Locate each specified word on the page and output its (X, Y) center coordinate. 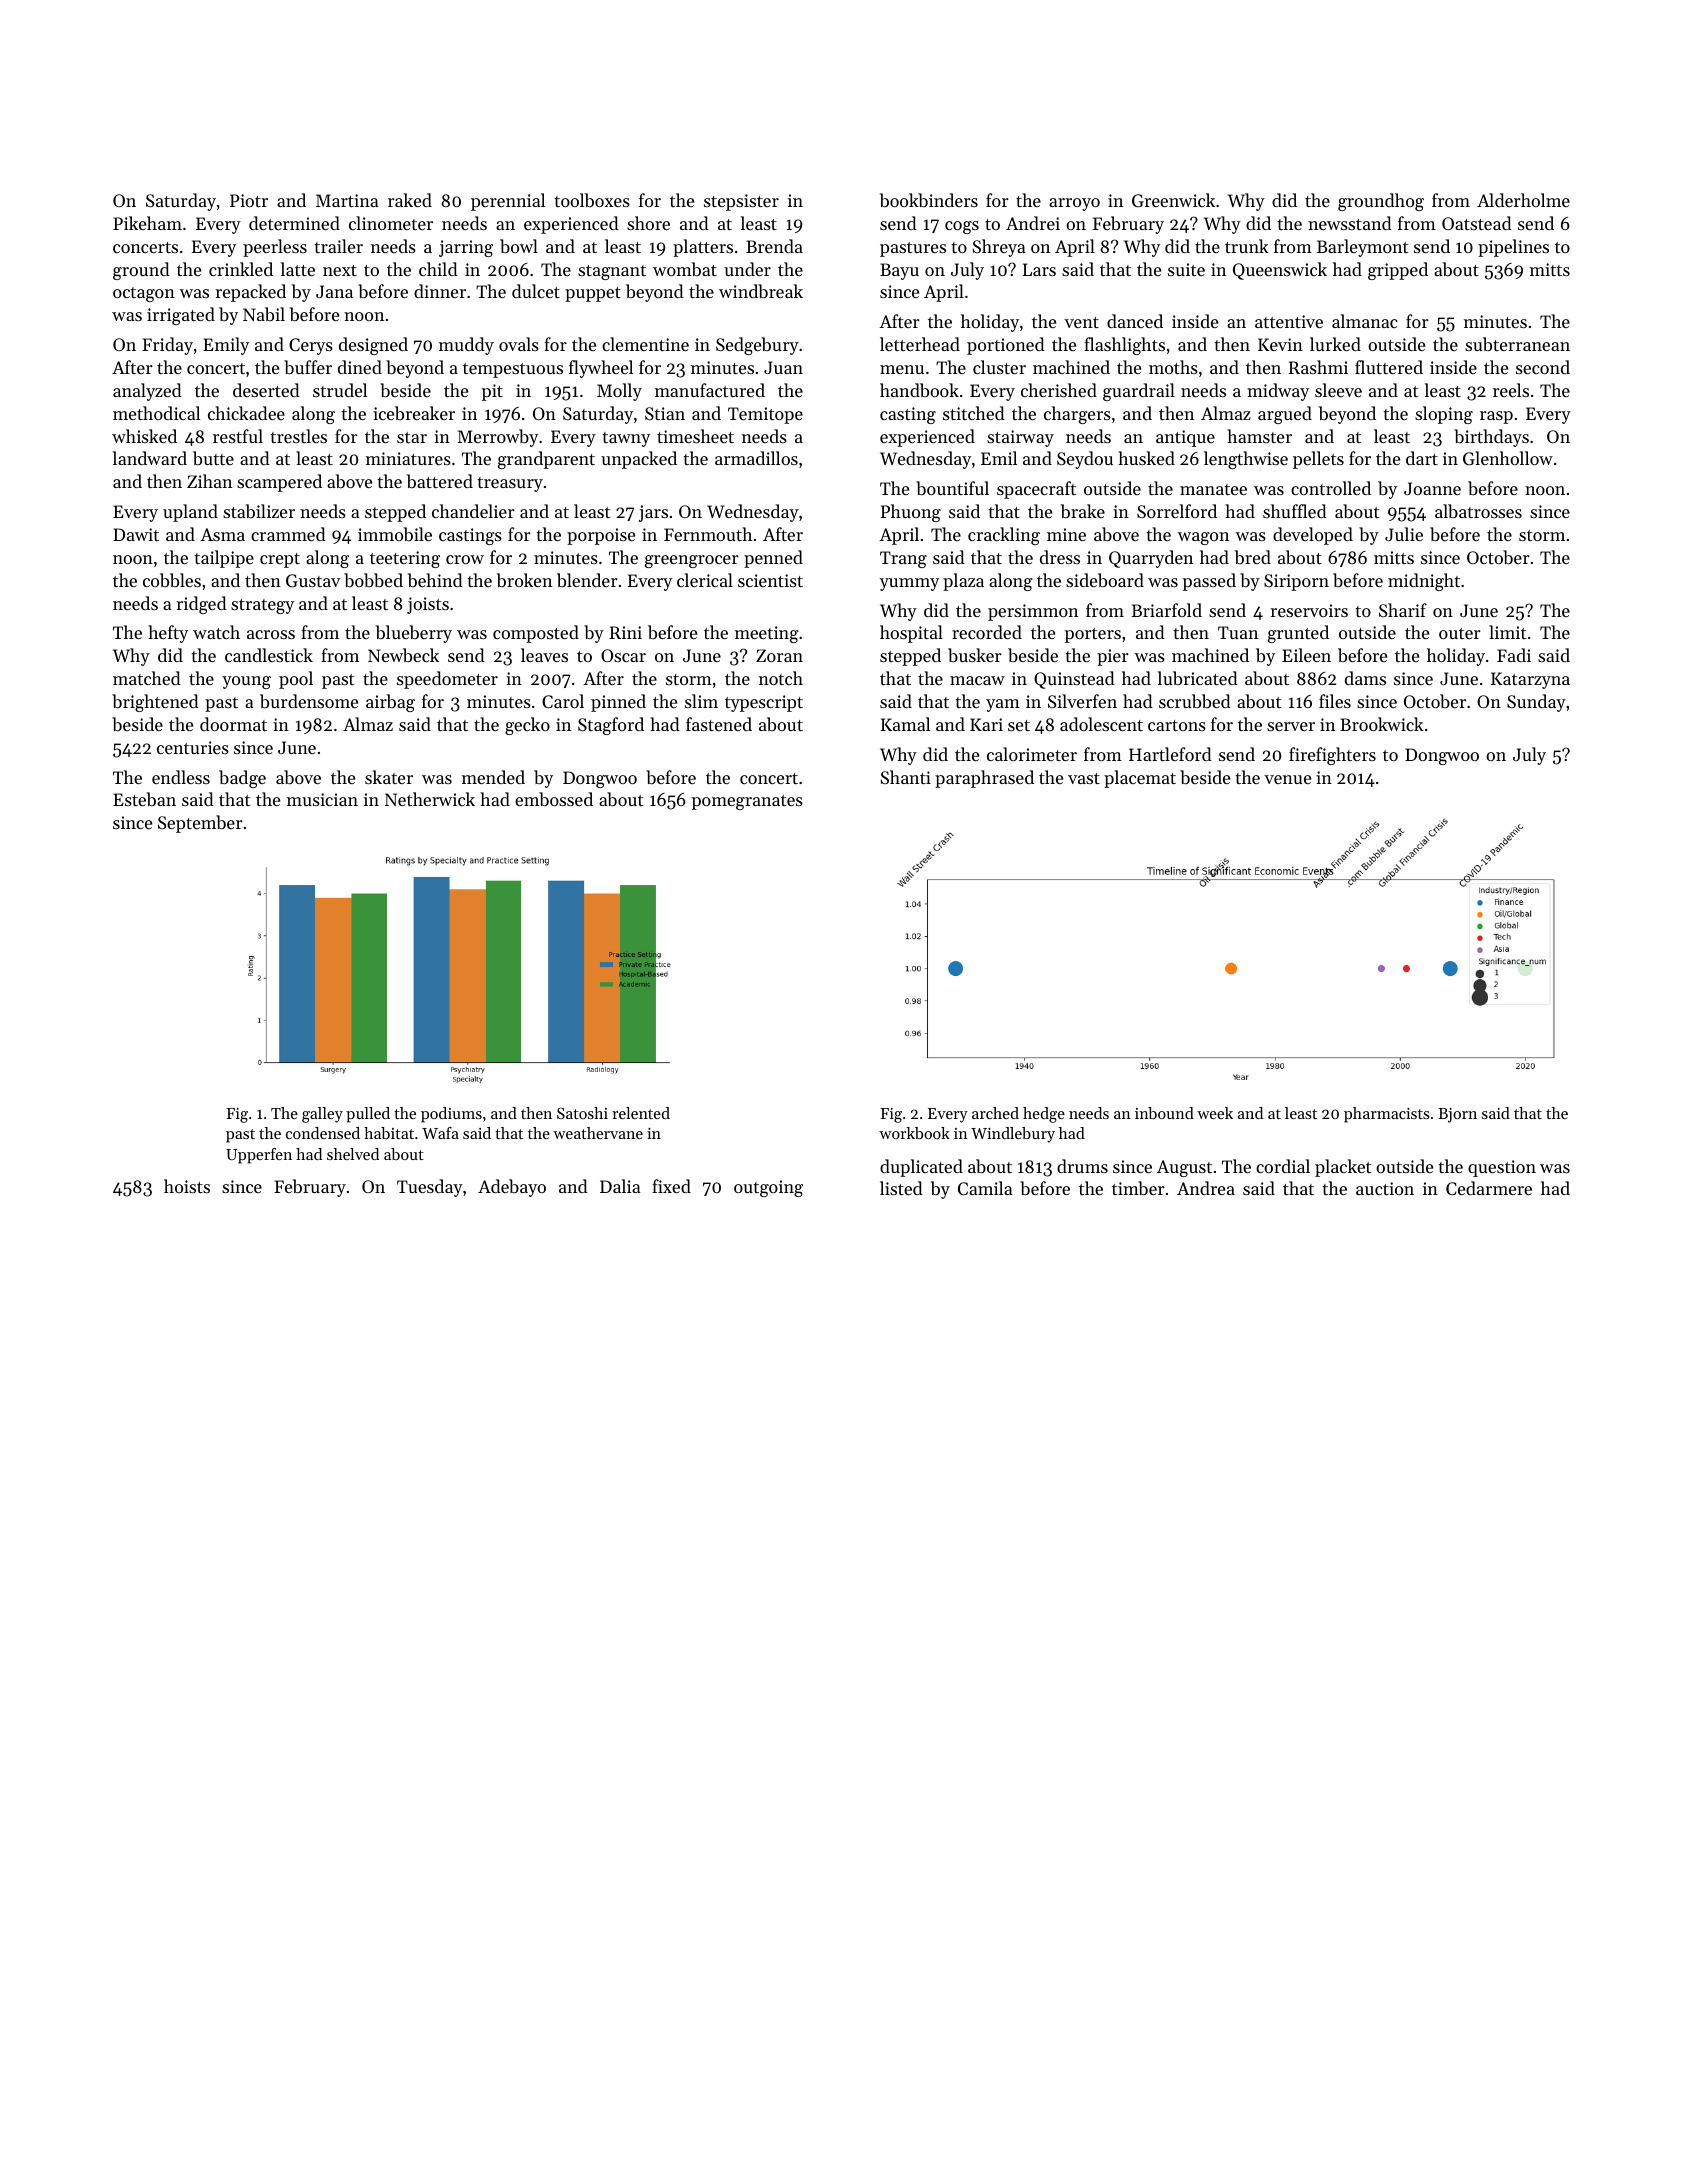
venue (1287, 779)
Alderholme (1523, 200)
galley (322, 1115)
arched (995, 1113)
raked (410, 200)
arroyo (1074, 204)
